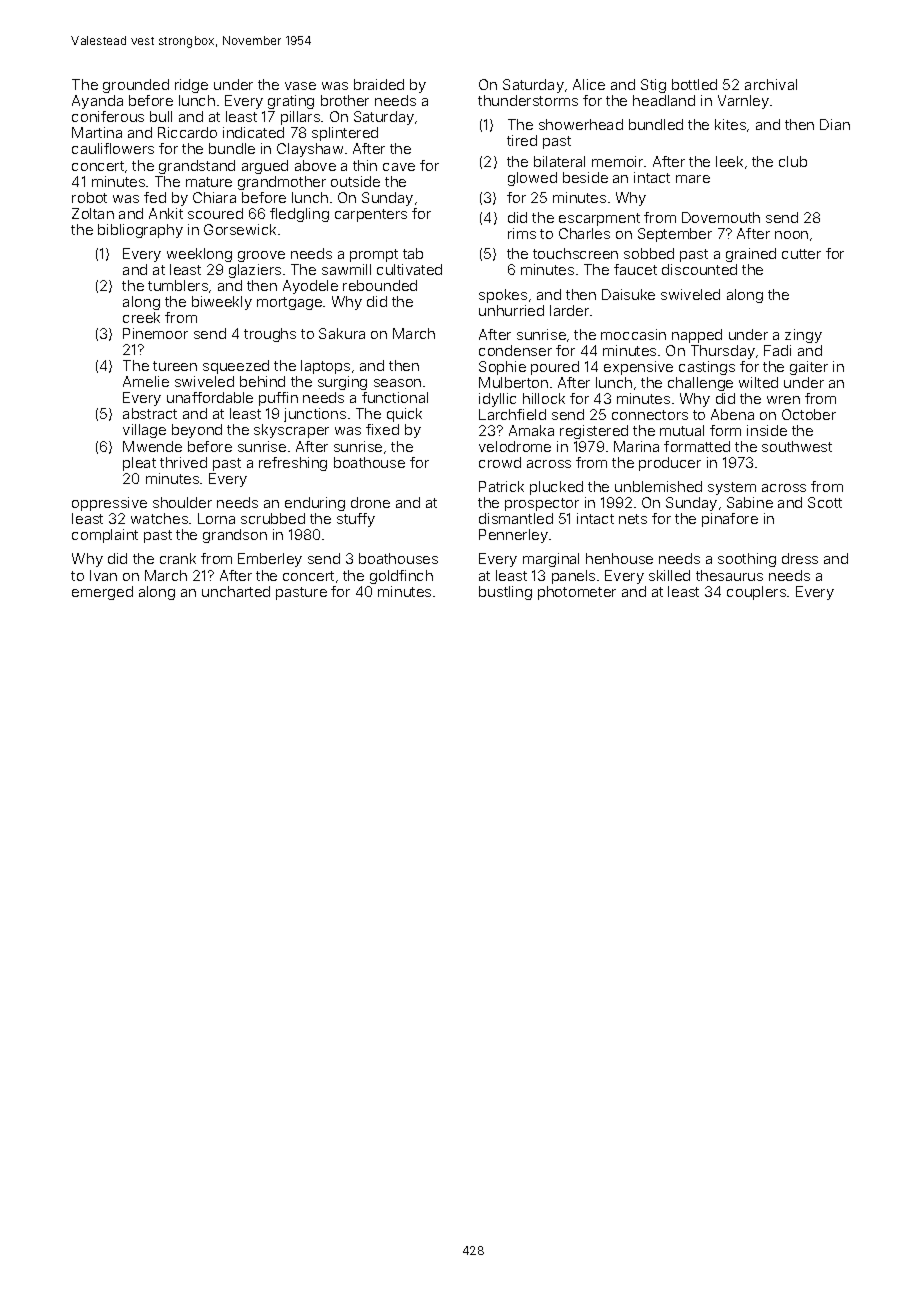 This screenshot has height=1311, width=924. What do you see at coordinates (236, 367) in the screenshot?
I see `squeezed` at bounding box center [236, 367].
